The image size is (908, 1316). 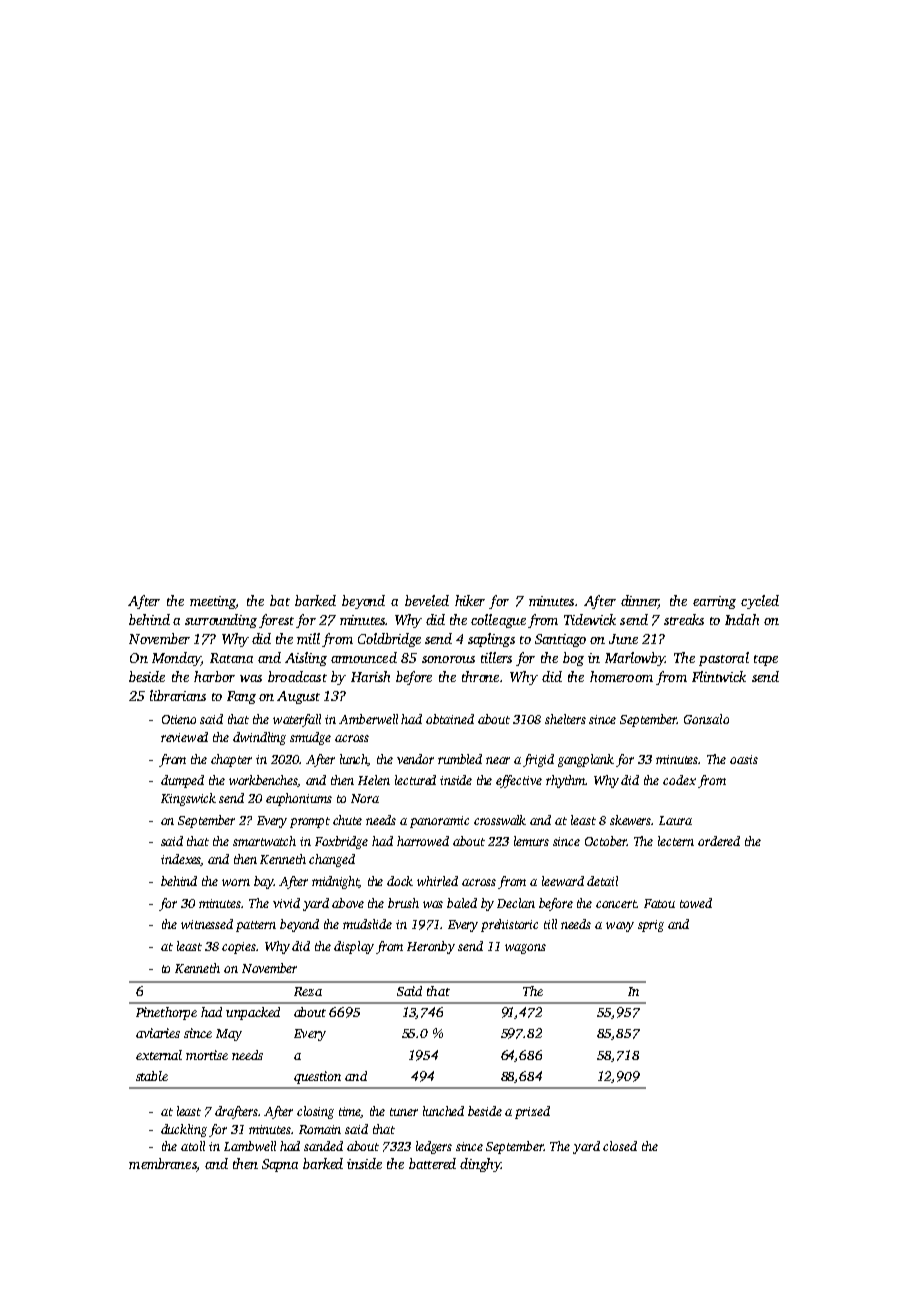 I want to click on Gonzalo, so click(x=706, y=719).
